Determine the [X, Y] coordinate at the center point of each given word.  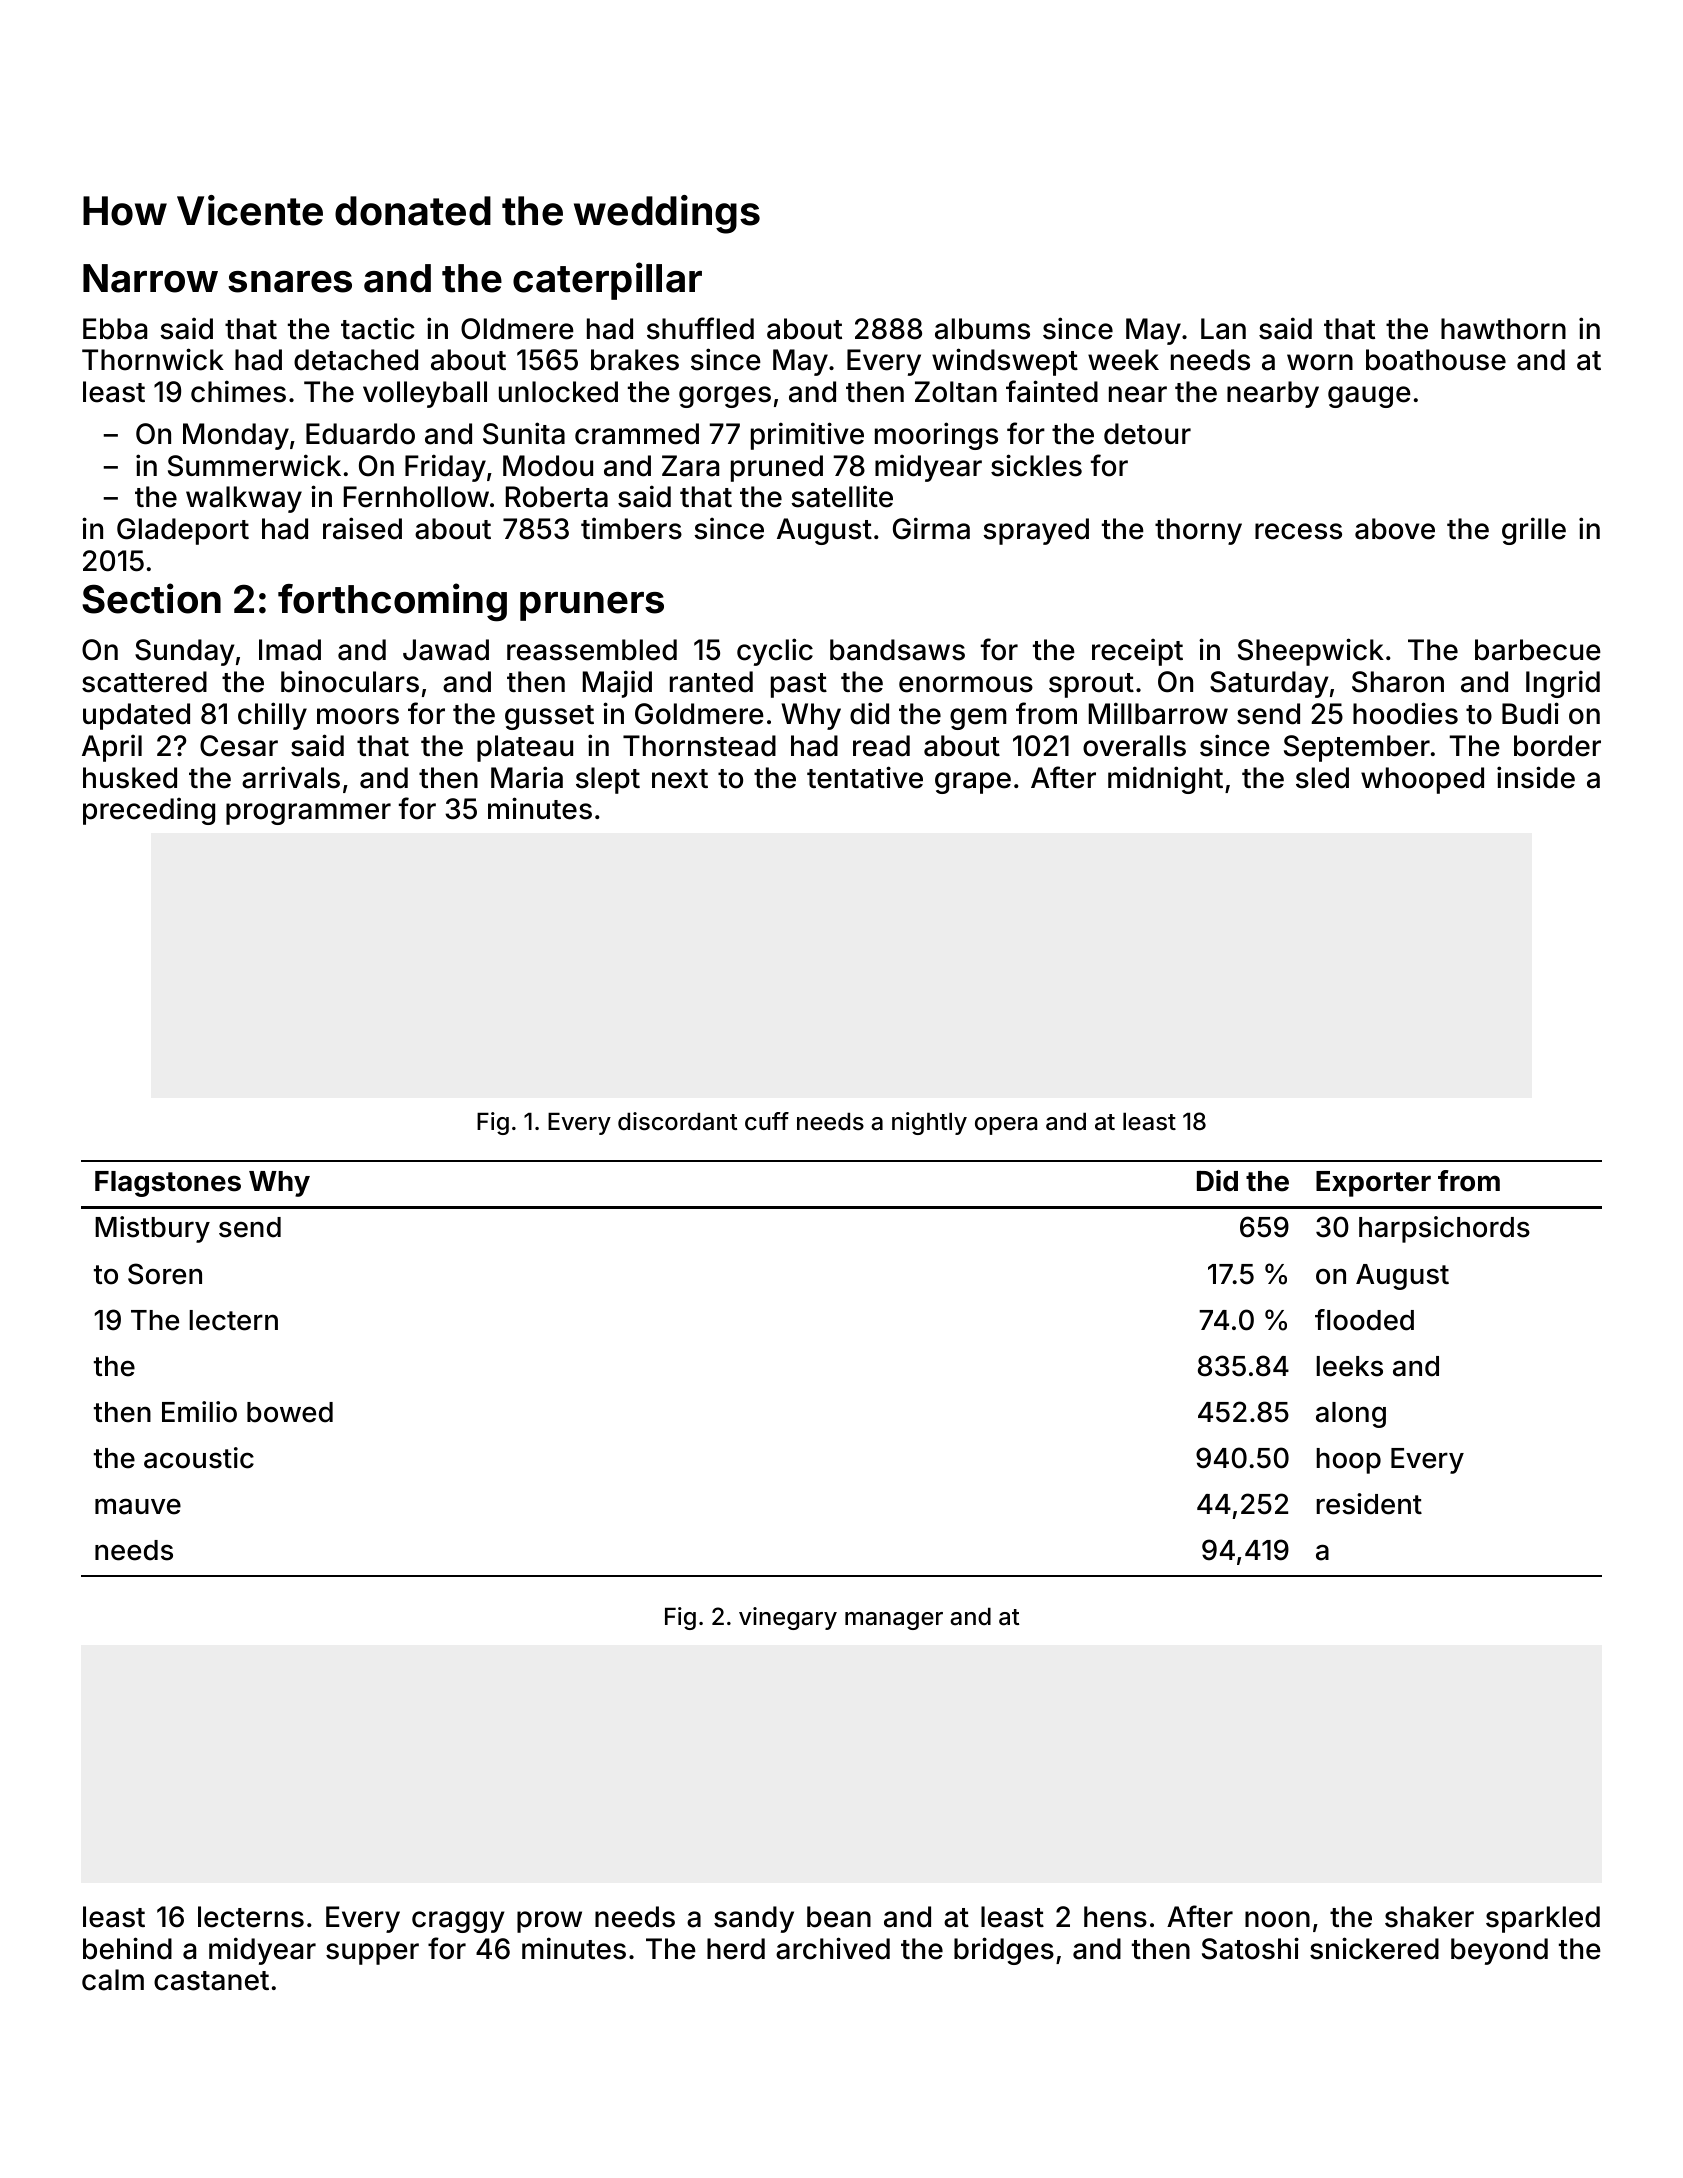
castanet [211, 1981]
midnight [1165, 780]
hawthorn [1503, 329]
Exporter [1373, 1184]
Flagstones [168, 1184]
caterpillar [607, 281]
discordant [677, 1121]
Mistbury [152, 1229]
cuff [767, 1121]
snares [290, 282]
